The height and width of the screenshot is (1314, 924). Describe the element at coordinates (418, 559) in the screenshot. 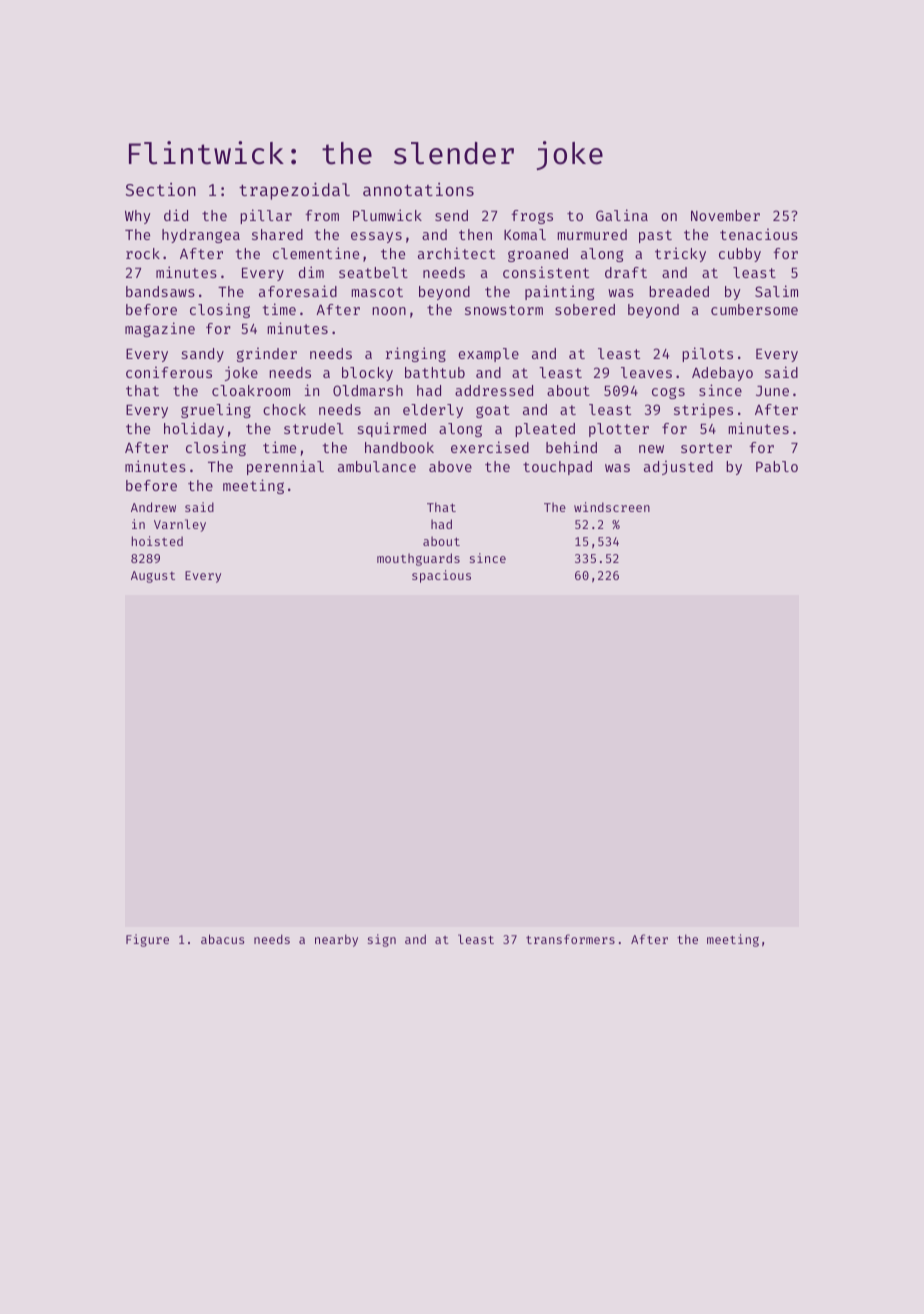

I see `mouthguards` at that location.
